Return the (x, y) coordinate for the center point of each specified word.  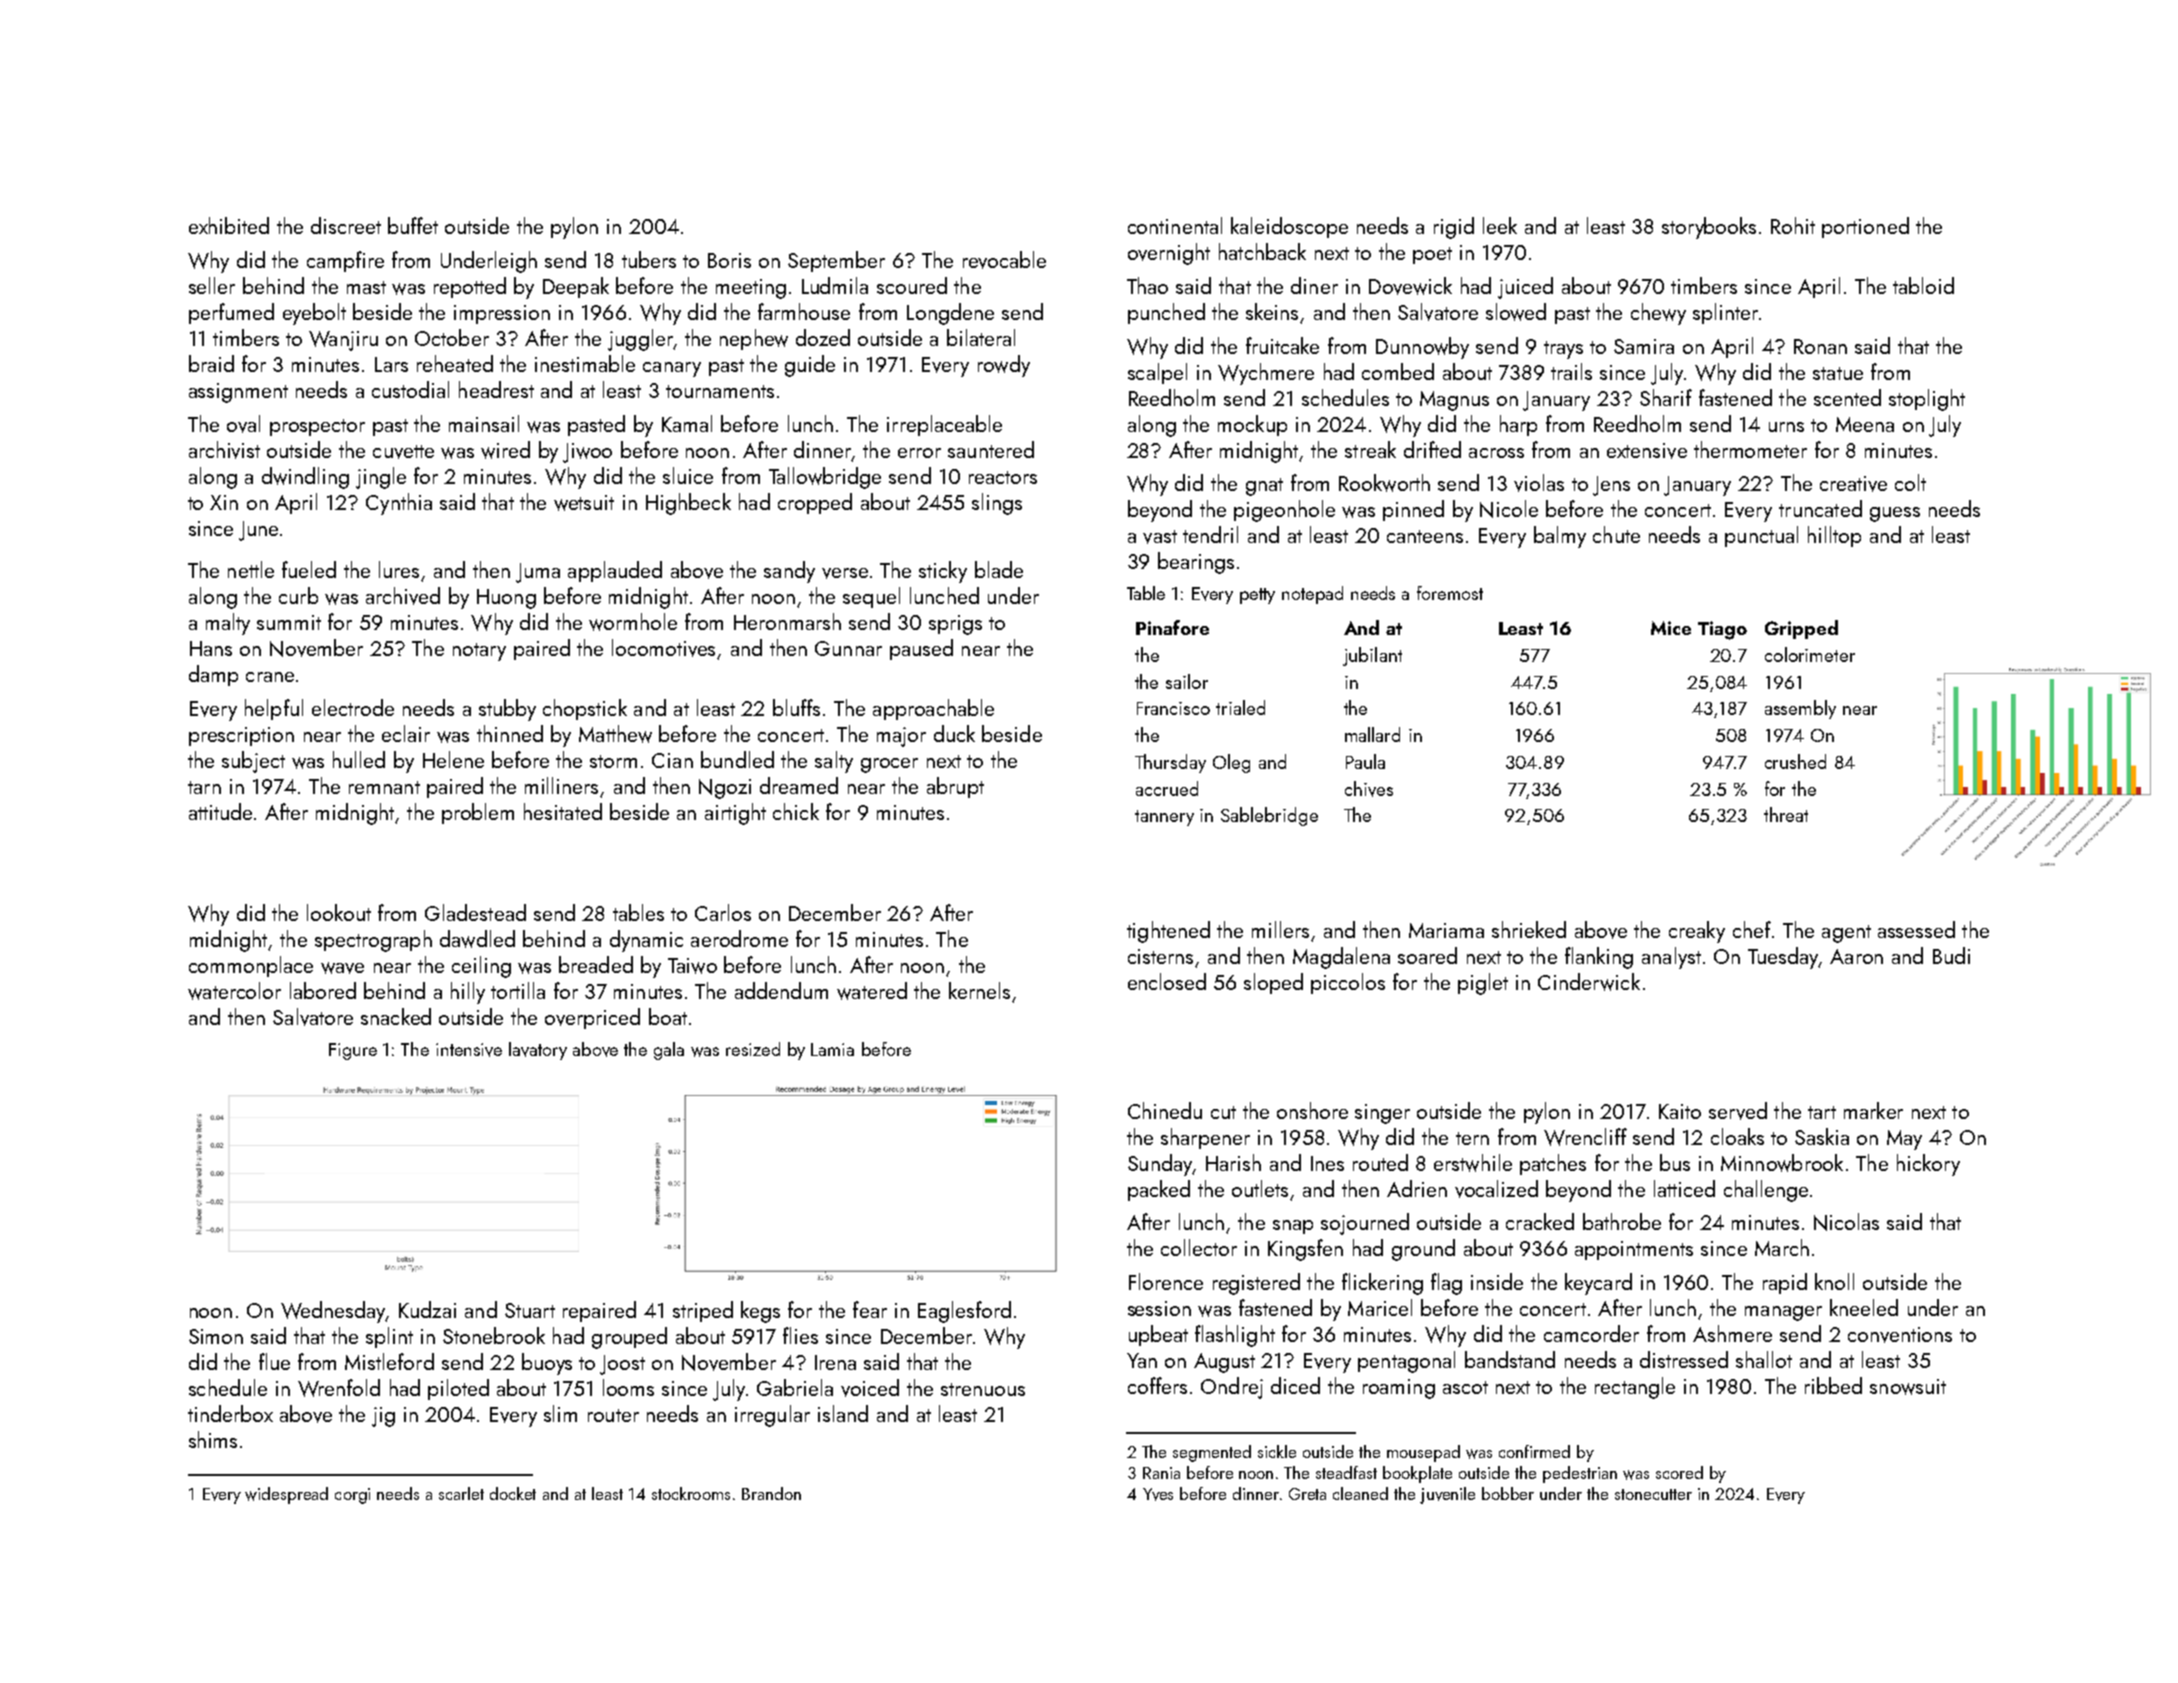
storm (613, 761)
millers (1280, 929)
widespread (286, 1495)
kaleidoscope (1289, 227)
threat (1786, 814)
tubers (649, 259)
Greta (1307, 1494)
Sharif (1666, 397)
